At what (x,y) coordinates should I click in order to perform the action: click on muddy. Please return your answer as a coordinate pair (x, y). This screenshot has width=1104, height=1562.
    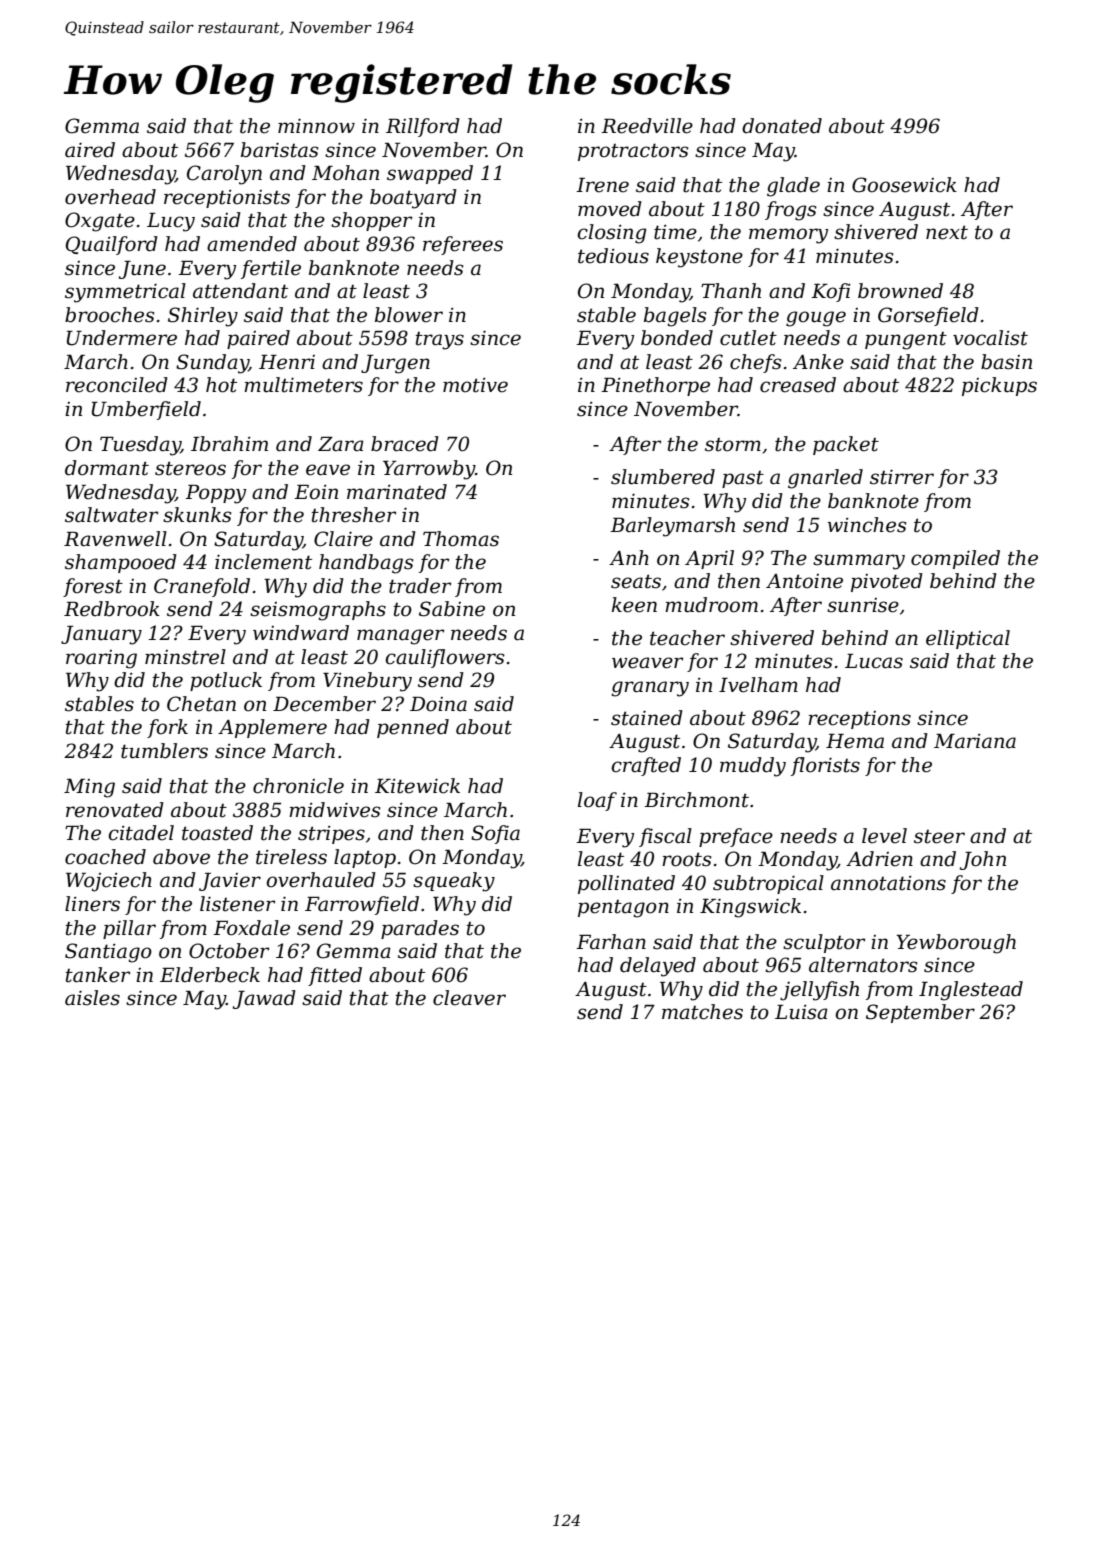
    Looking at the image, I should click on (753, 767).
